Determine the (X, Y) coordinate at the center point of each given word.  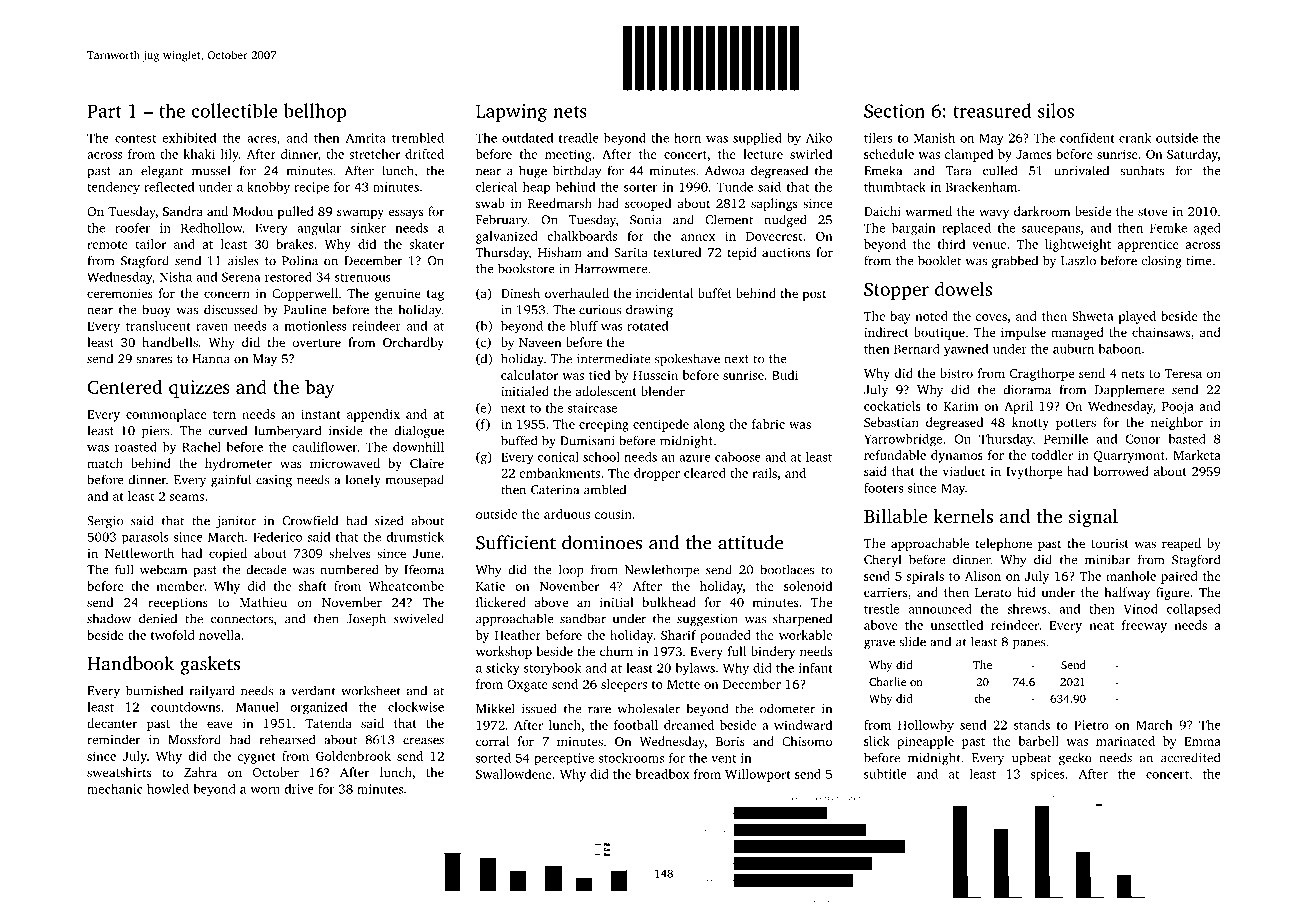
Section (894, 111)
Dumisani (587, 441)
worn (265, 790)
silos (1056, 110)
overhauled (577, 293)
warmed (929, 211)
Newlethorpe (662, 570)
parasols (145, 538)
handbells (170, 342)
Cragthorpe (1042, 374)
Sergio (105, 522)
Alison (983, 576)
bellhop (315, 112)
